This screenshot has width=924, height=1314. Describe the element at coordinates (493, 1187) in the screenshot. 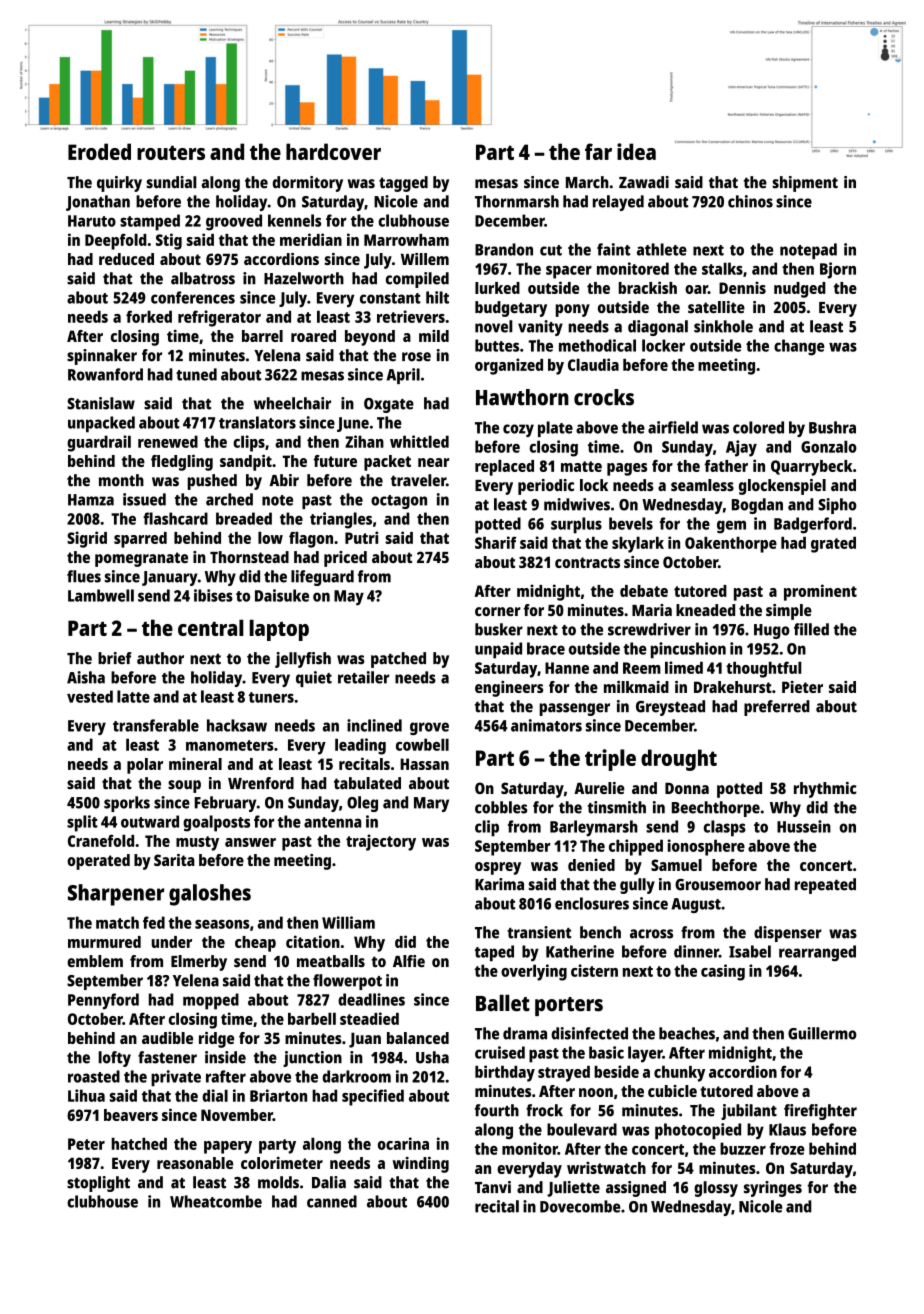

I see `Tanvi` at that location.
